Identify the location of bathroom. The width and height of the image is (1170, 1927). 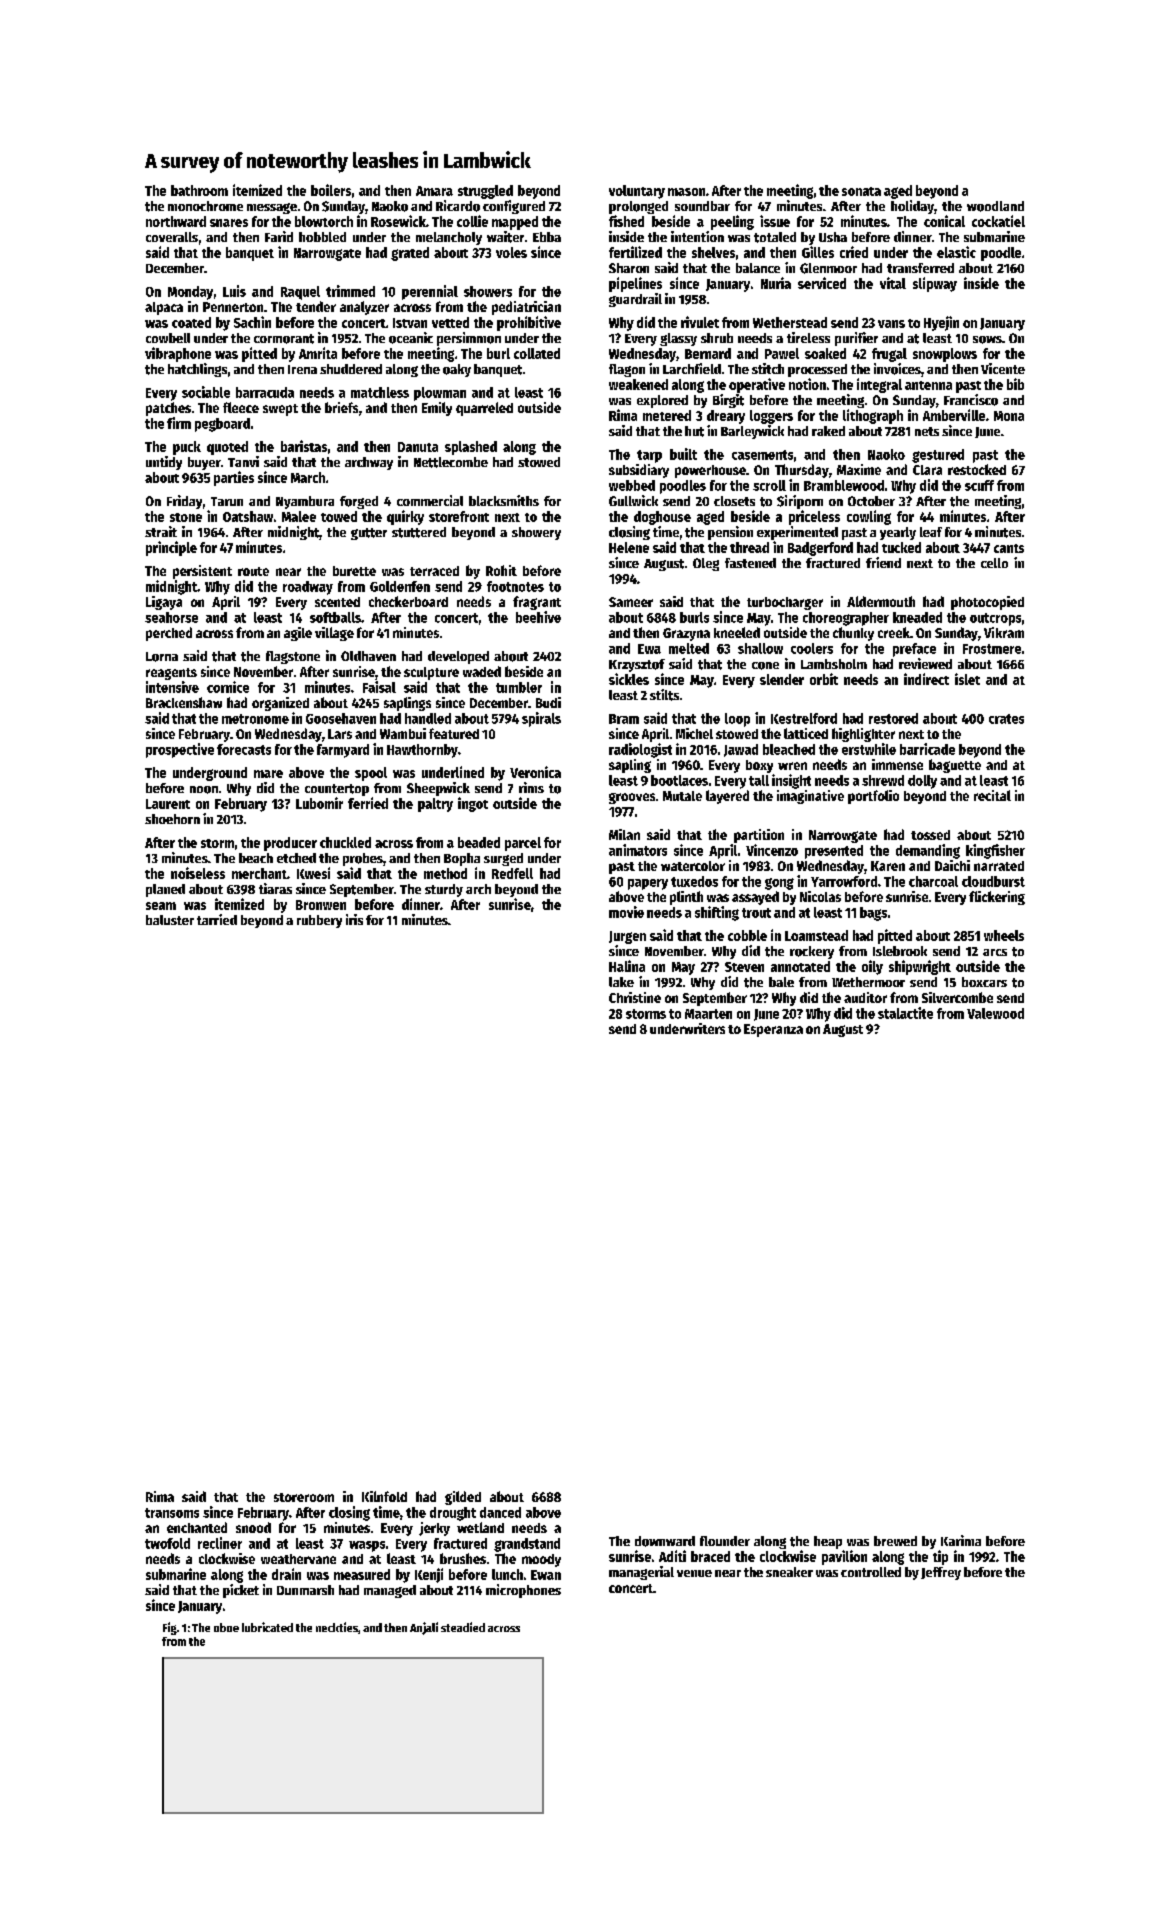
(199, 190).
